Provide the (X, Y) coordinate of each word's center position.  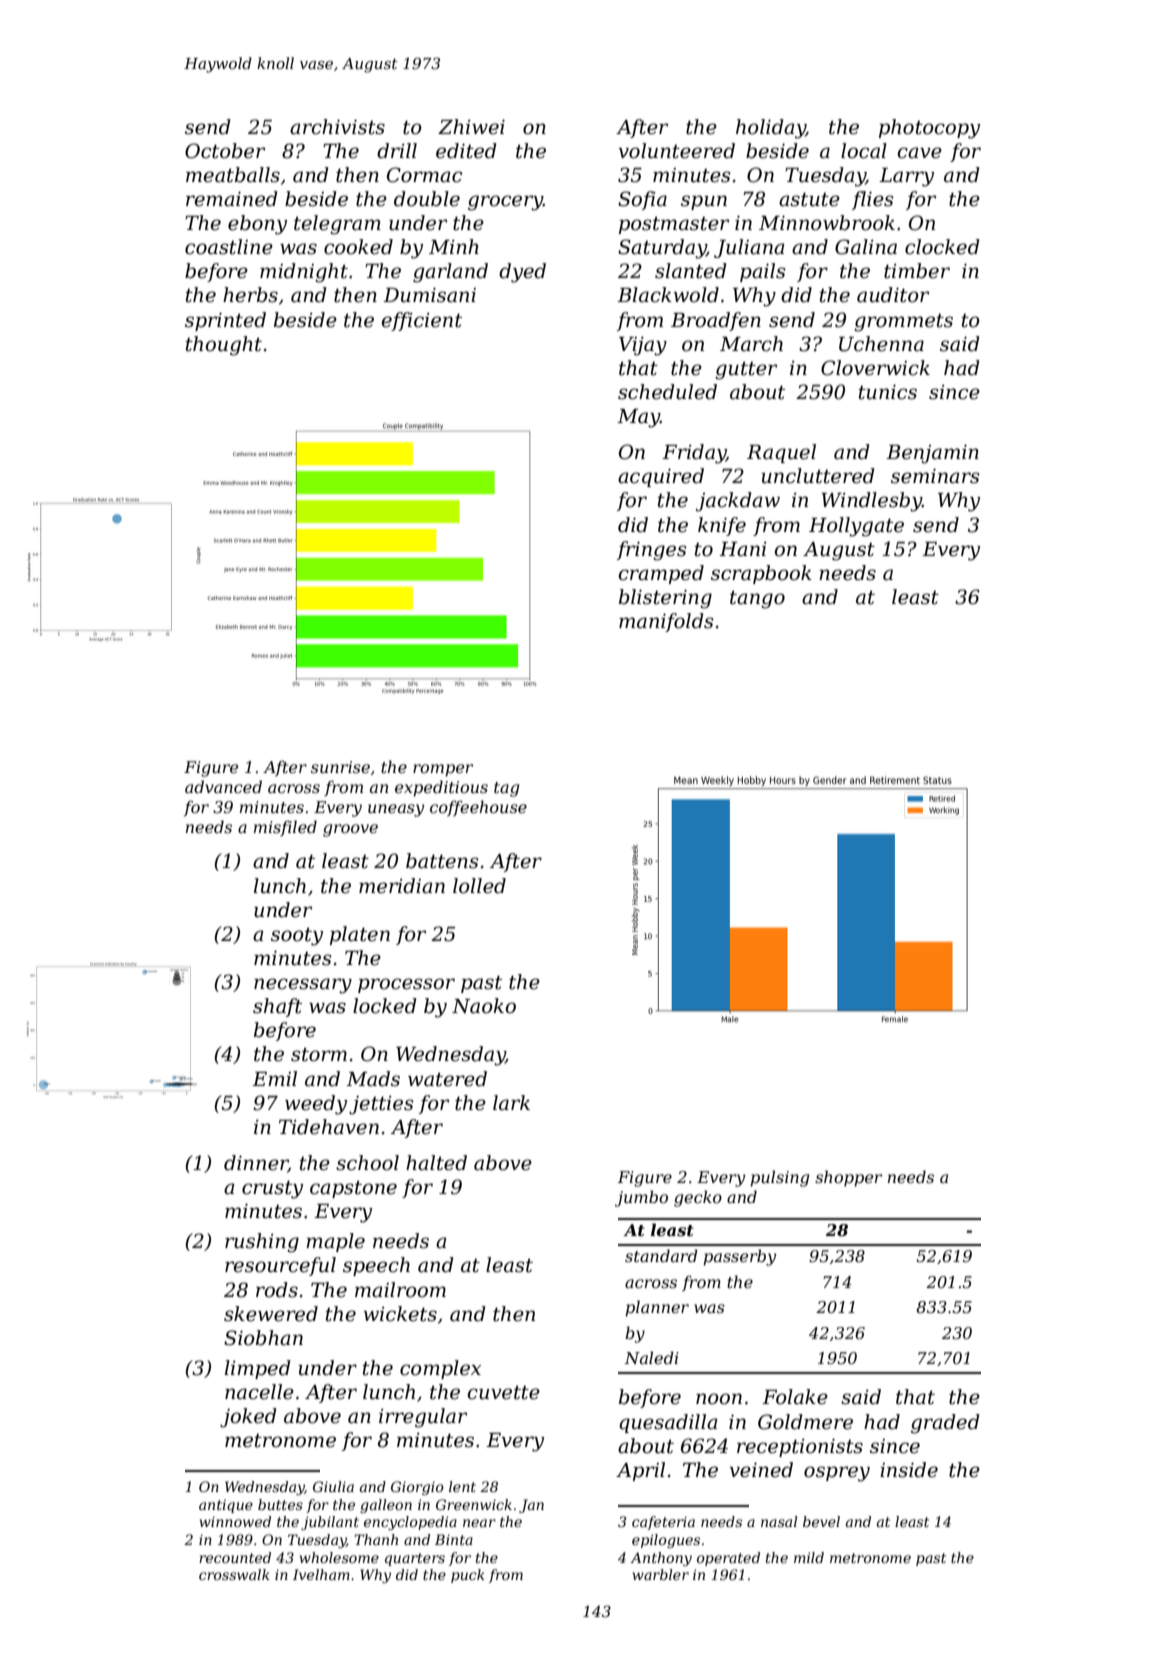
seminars (935, 476)
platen (360, 935)
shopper (848, 1178)
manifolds (666, 622)
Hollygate (856, 527)
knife (722, 526)
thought (223, 346)
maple (335, 1242)
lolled (479, 886)
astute (809, 199)
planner (657, 1308)
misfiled (285, 828)
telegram (337, 225)
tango (757, 600)
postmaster (674, 225)
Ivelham (321, 1574)
